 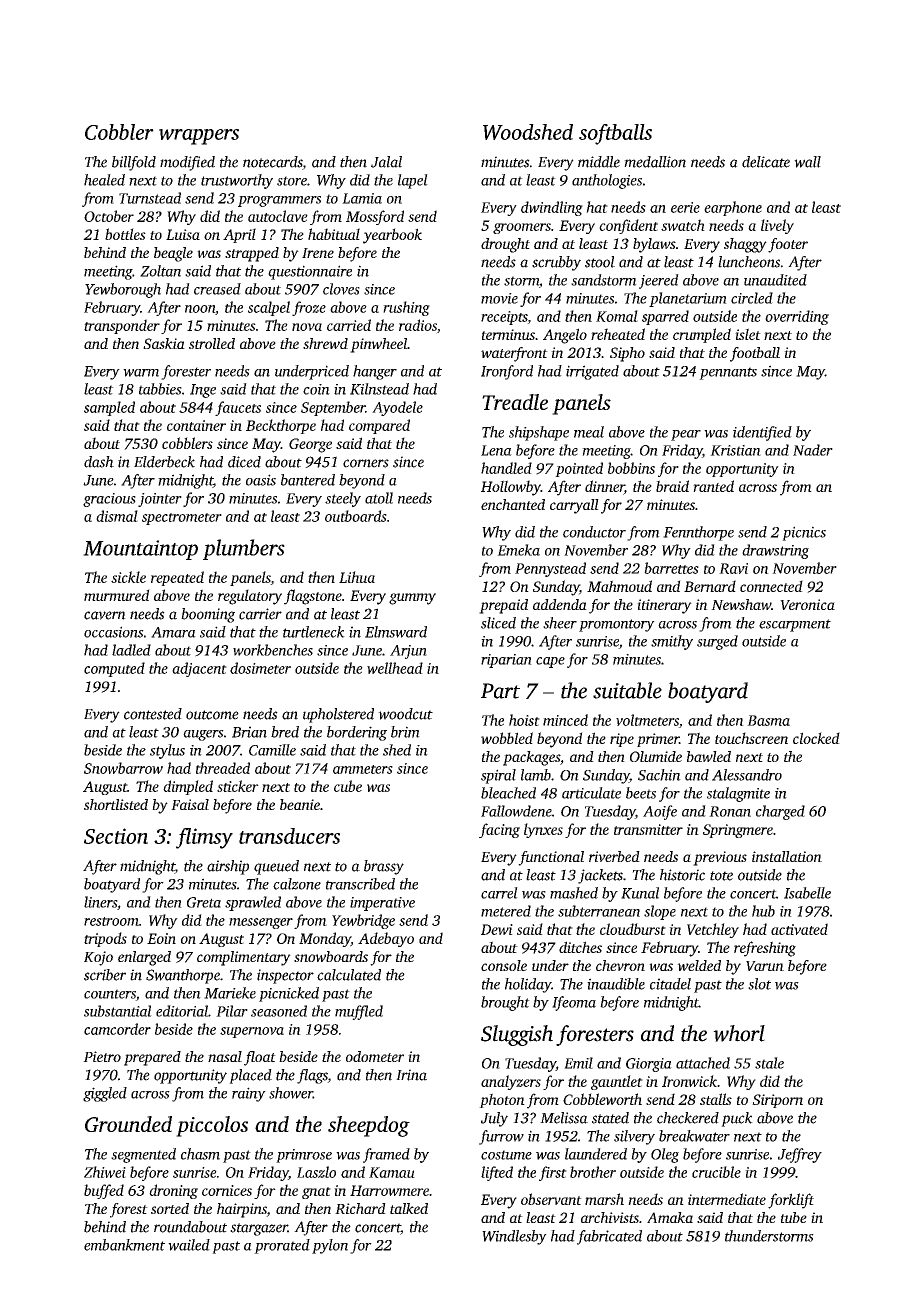 What do you see at coordinates (249, 732) in the screenshot?
I see `Brian` at bounding box center [249, 732].
